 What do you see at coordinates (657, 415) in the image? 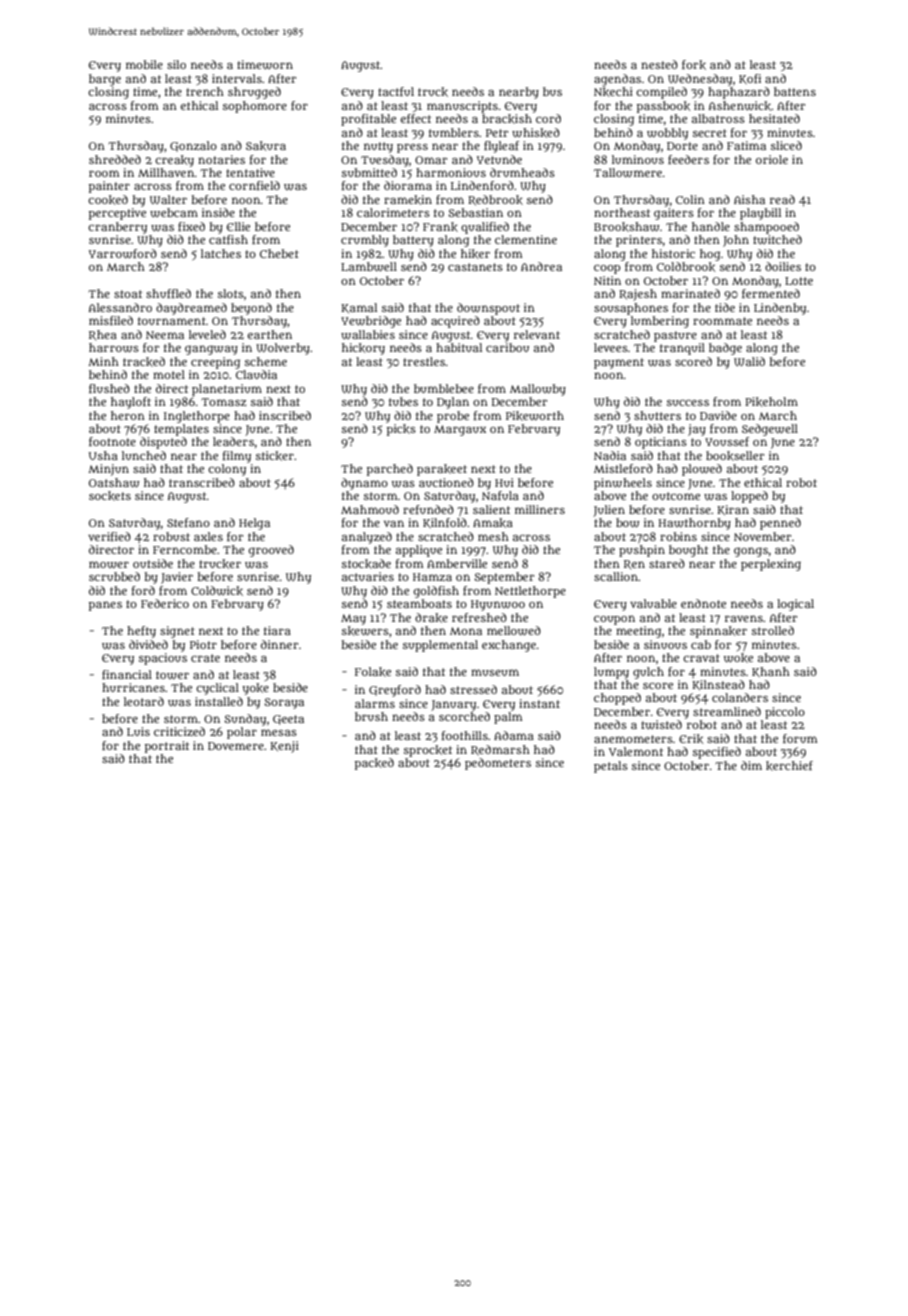
I see `shutters` at bounding box center [657, 415].
